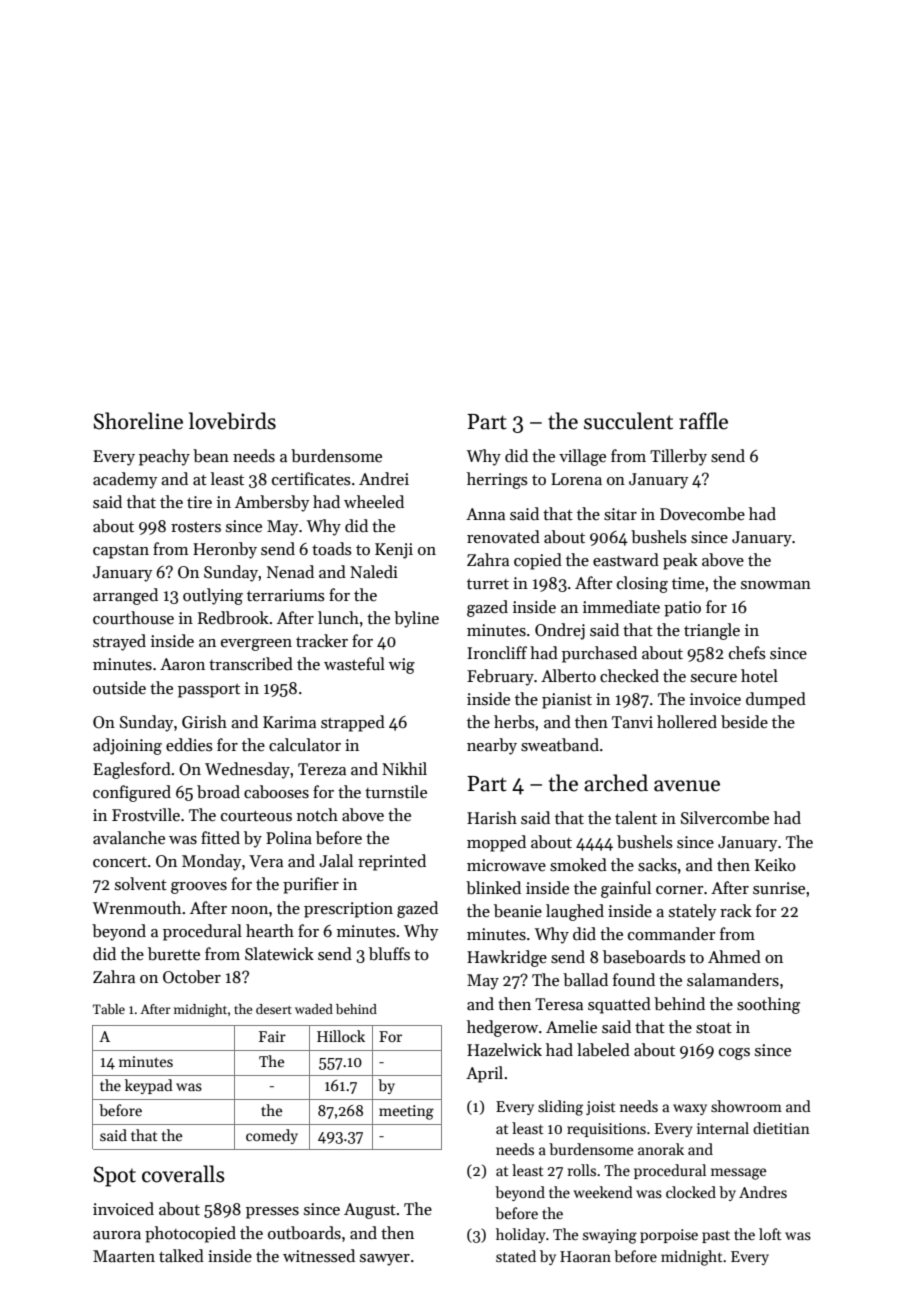 This document has height=1316, width=908. What do you see at coordinates (746, 1106) in the document?
I see `showroom` at bounding box center [746, 1106].
